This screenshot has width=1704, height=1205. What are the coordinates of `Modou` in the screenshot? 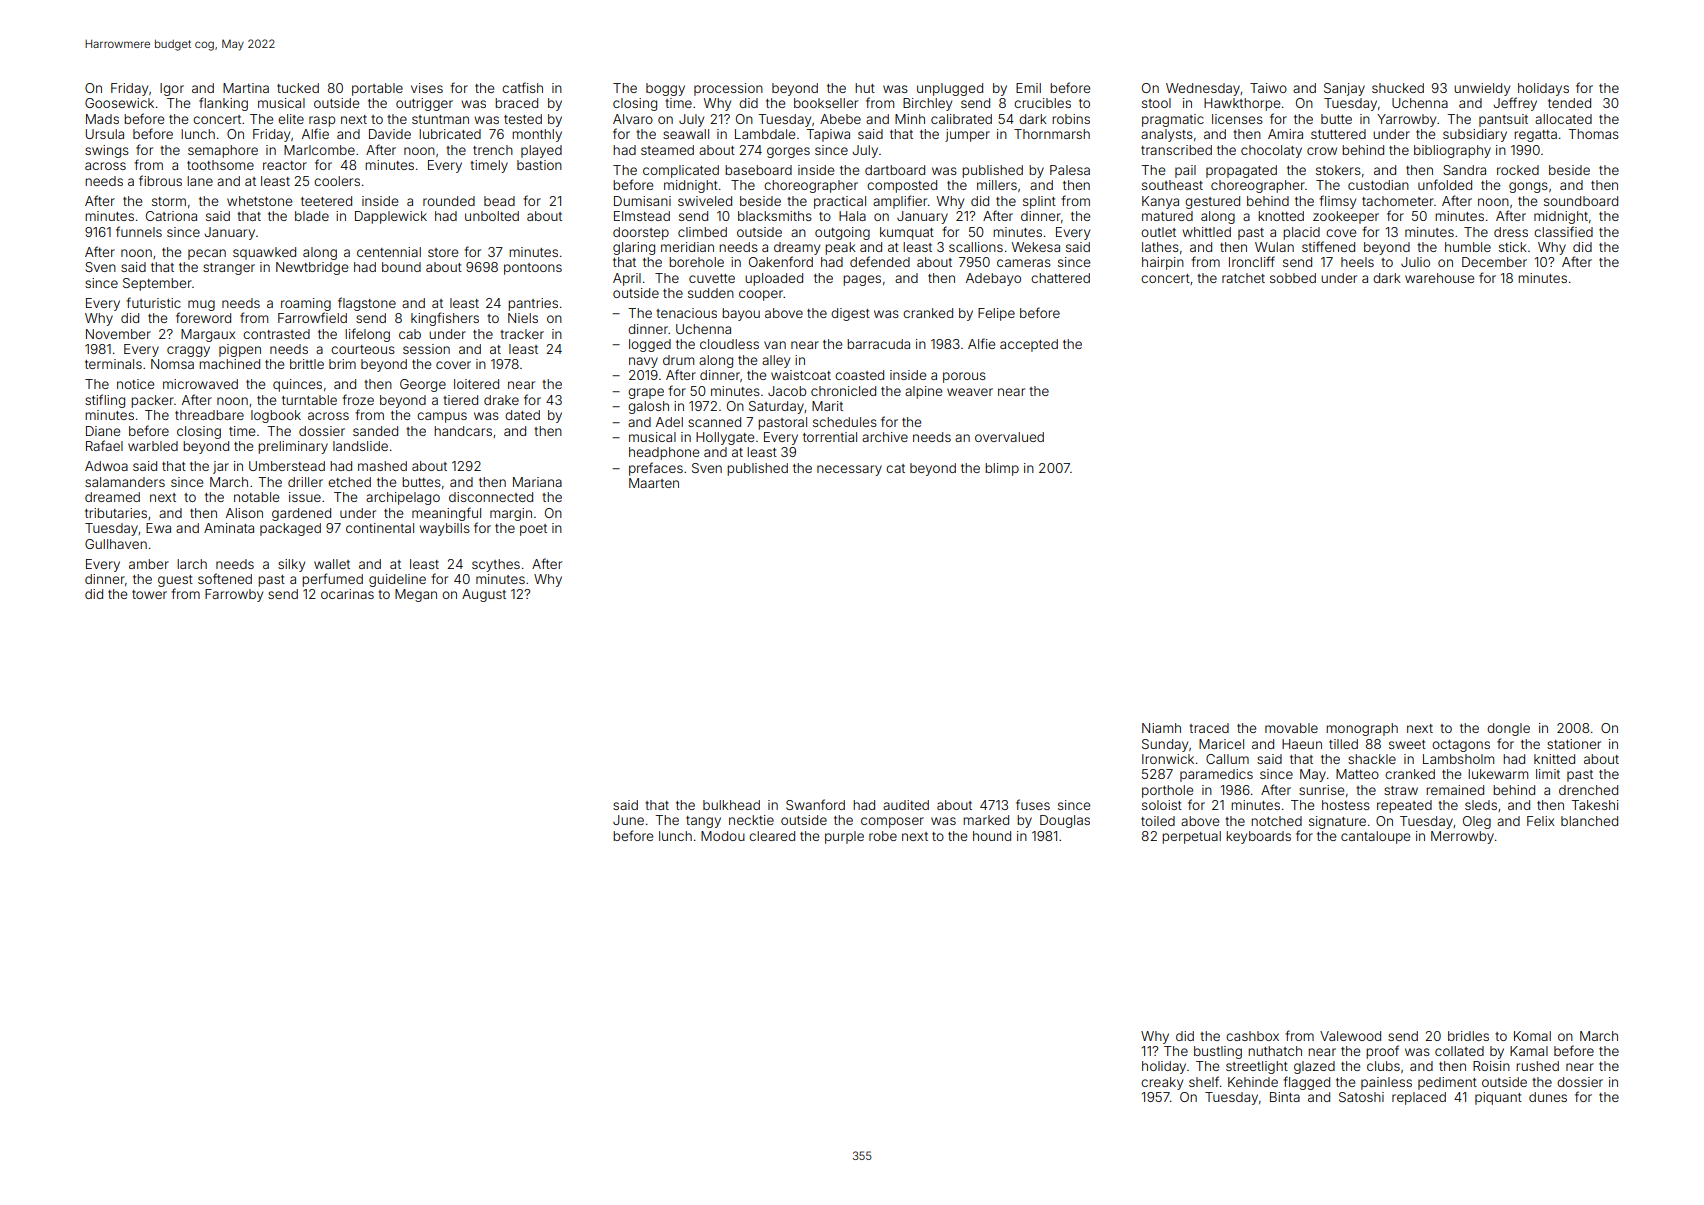 It's located at (723, 836).
